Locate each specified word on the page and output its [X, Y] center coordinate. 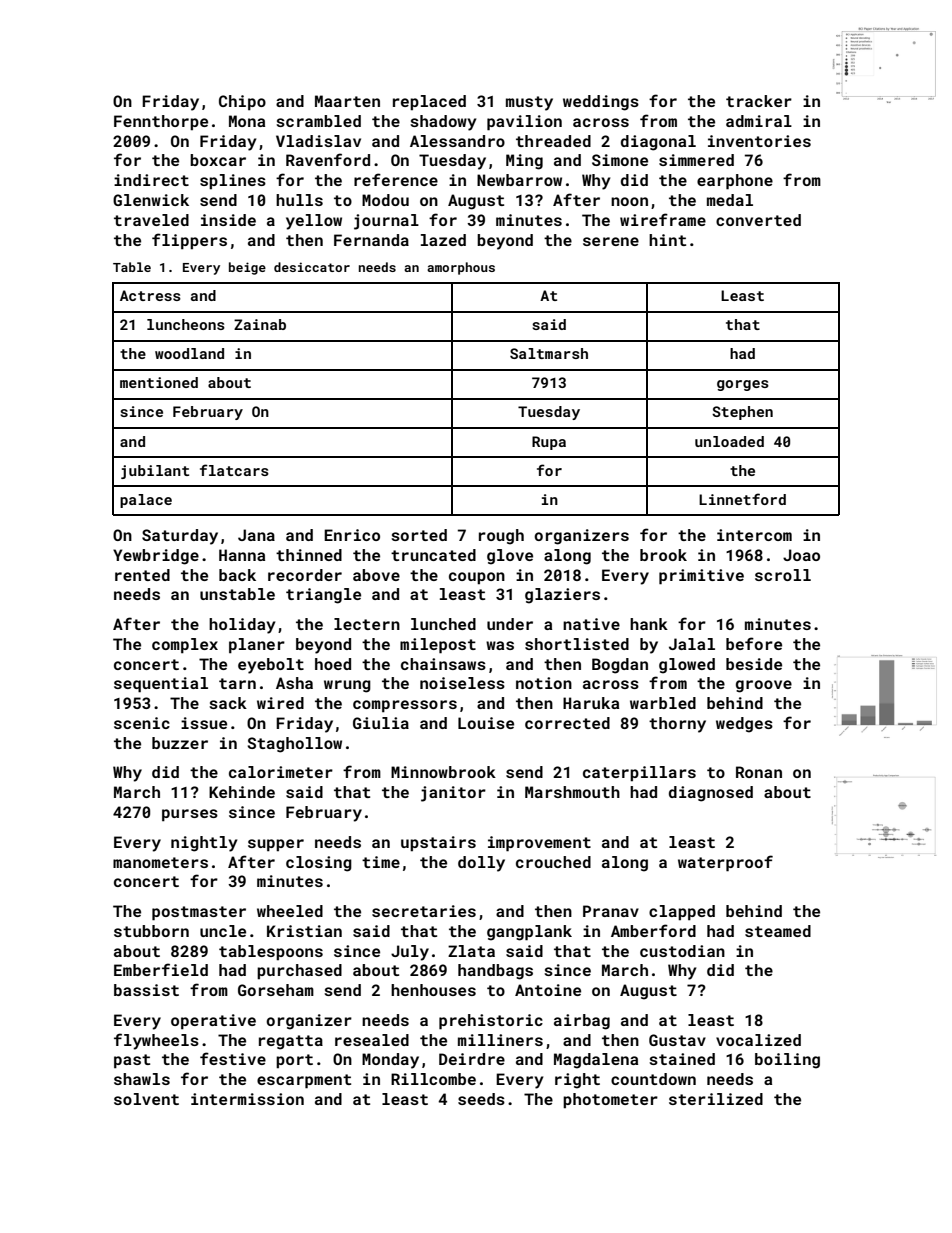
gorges [743, 385]
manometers [160, 862]
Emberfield [161, 969]
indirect [151, 180]
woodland [189, 353]
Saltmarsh [549, 353]
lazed [443, 240]
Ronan [759, 772]
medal [730, 200]
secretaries [424, 911]
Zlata [471, 951]
